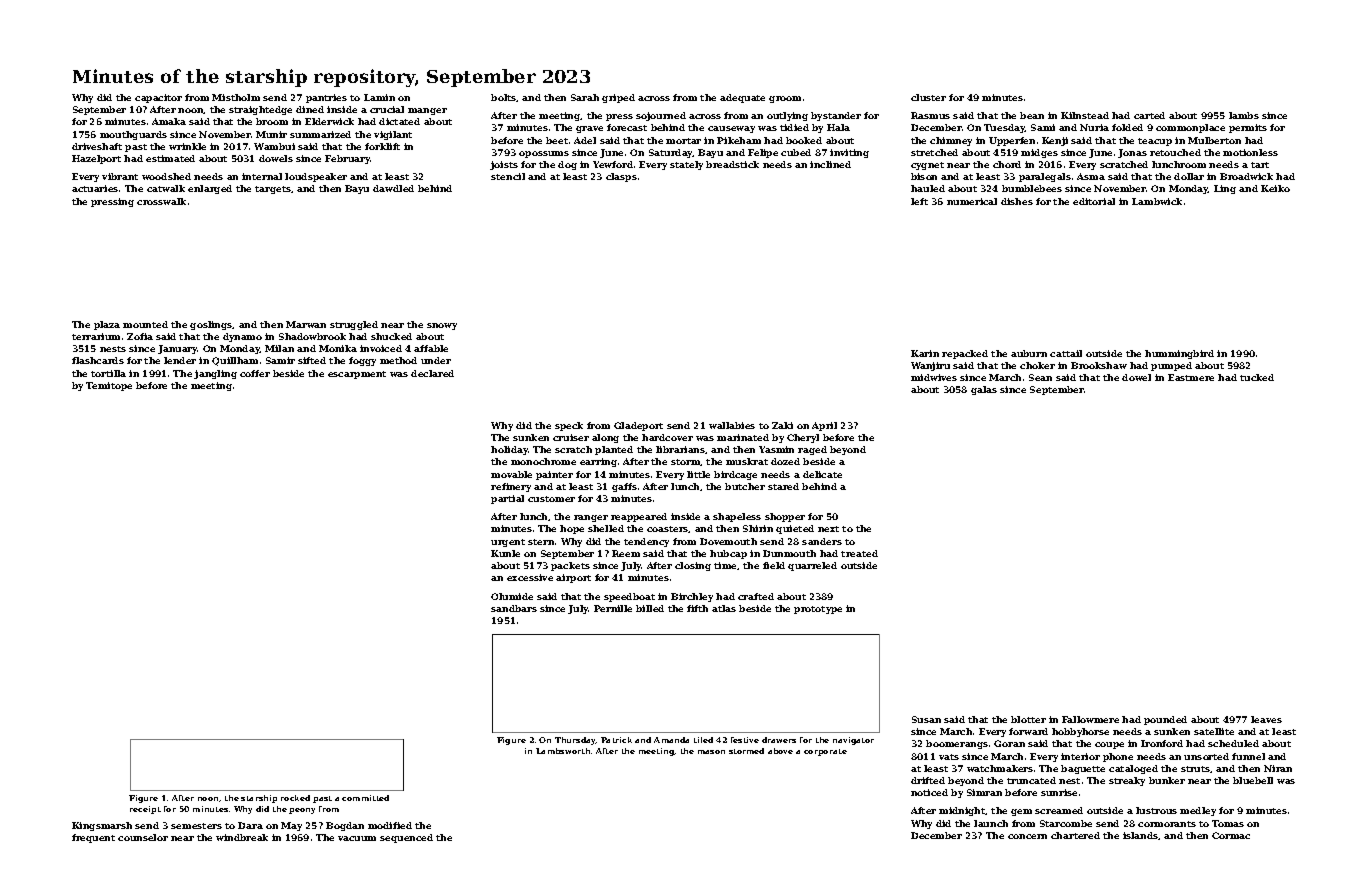  I want to click on Fallowmere, so click(1090, 719).
